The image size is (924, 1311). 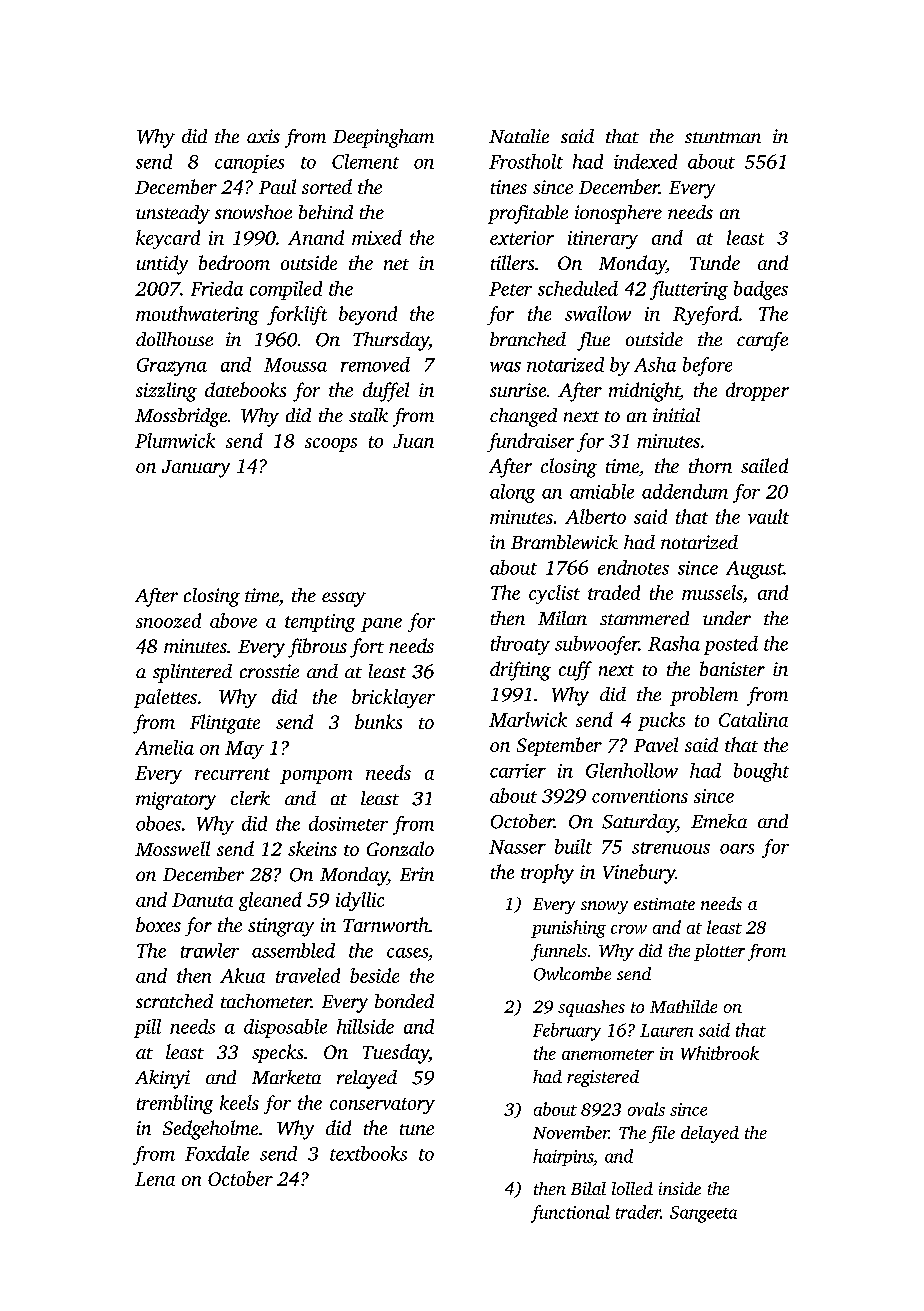 I want to click on pane, so click(x=381, y=625).
